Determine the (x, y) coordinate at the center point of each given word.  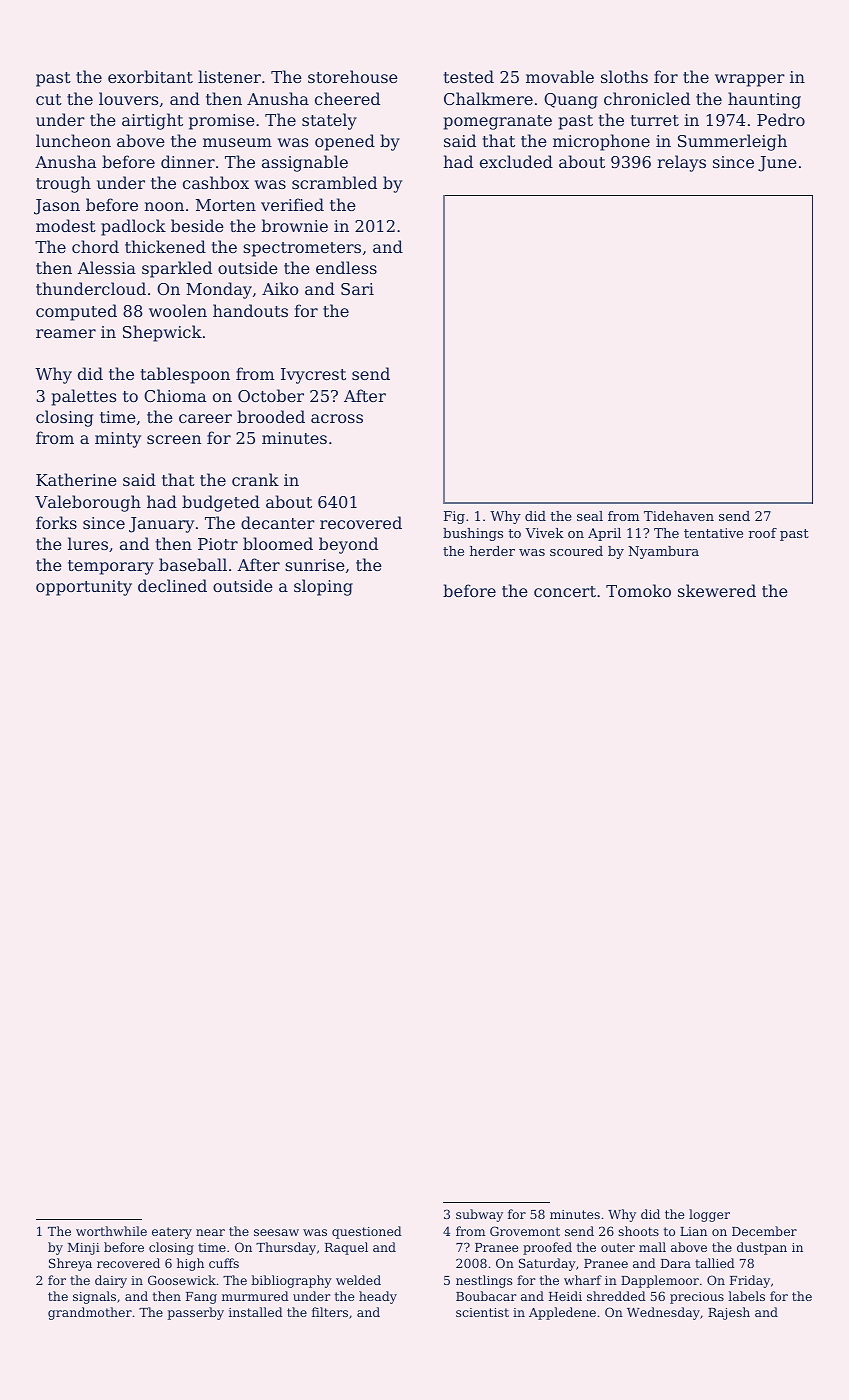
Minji (84, 1249)
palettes (84, 397)
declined (172, 585)
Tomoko (638, 590)
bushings (473, 534)
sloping (323, 587)
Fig (454, 517)
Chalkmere (488, 98)
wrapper (750, 80)
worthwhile (111, 1231)
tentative (713, 533)
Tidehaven (679, 516)
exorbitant (150, 76)
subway (479, 1215)
